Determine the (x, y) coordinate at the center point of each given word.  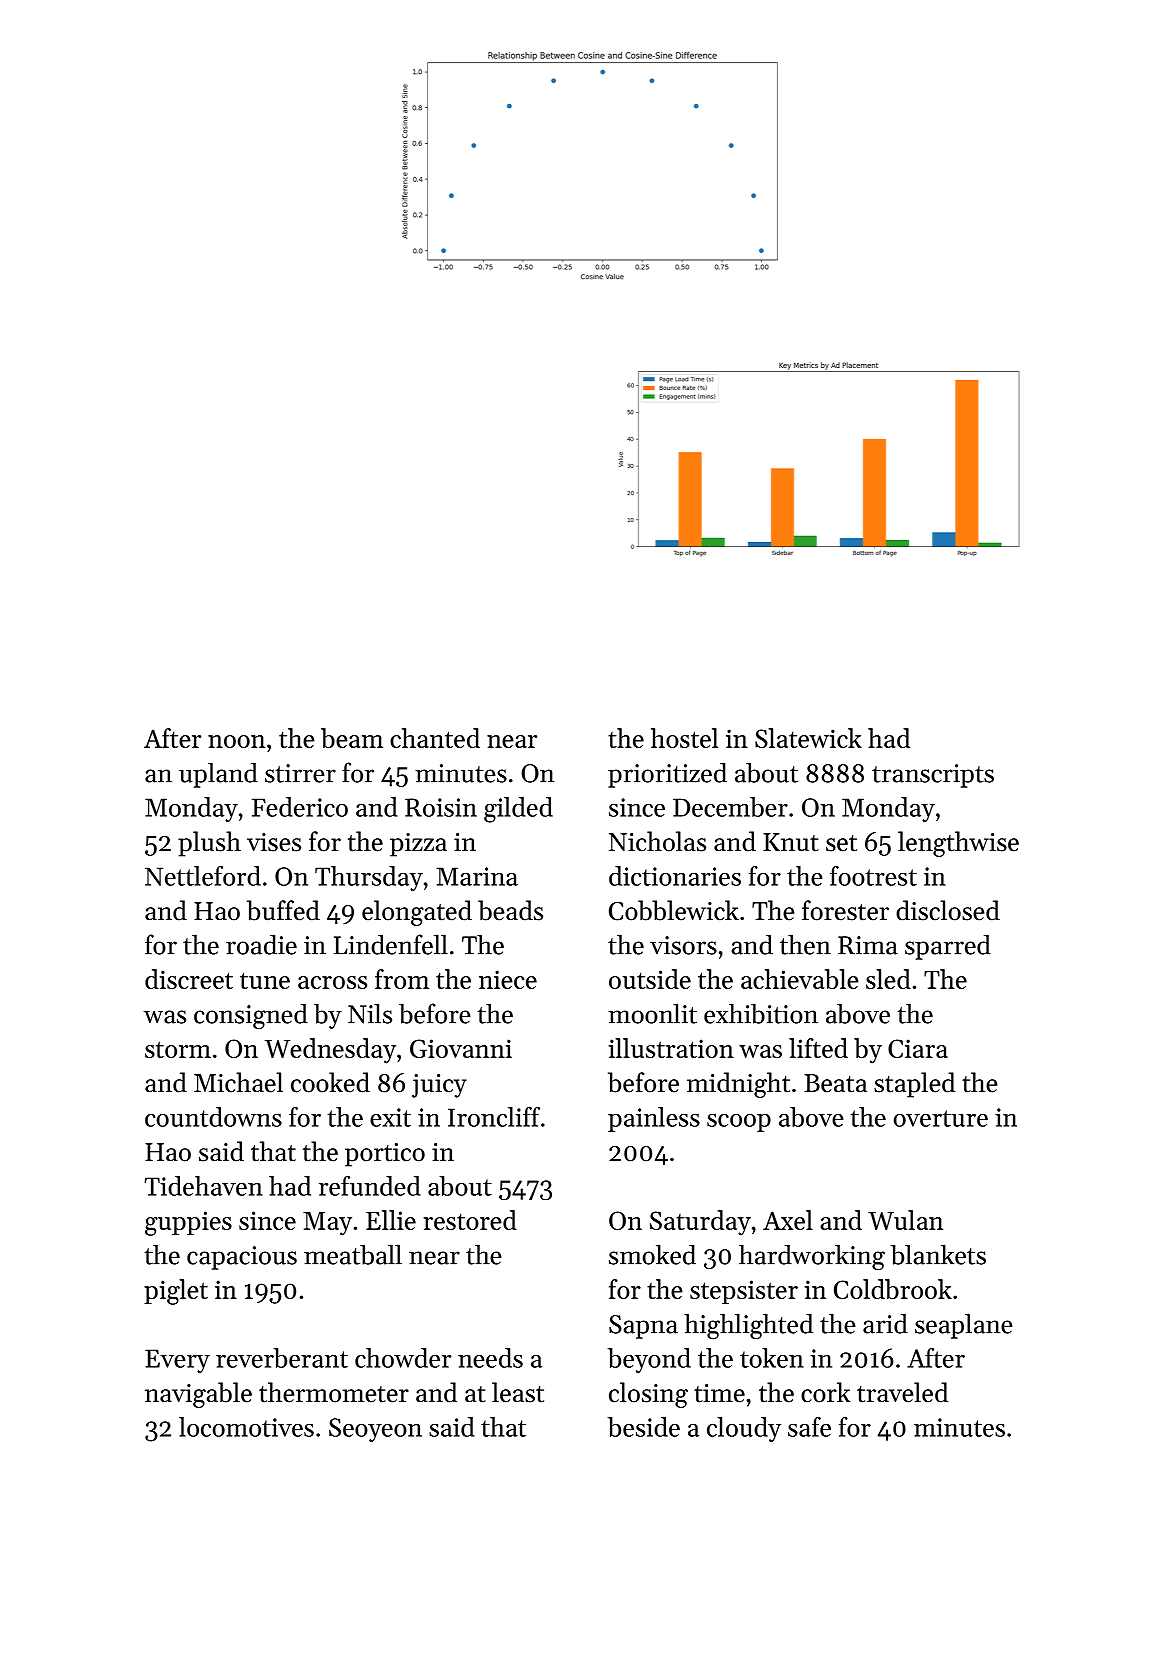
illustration (671, 1048)
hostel (684, 738)
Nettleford (203, 876)
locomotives (246, 1427)
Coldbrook (893, 1289)
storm (178, 1049)
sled (888, 979)
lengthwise (958, 844)
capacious (242, 1258)
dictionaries (675, 876)
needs (490, 1358)
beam (352, 738)
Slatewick (808, 738)
